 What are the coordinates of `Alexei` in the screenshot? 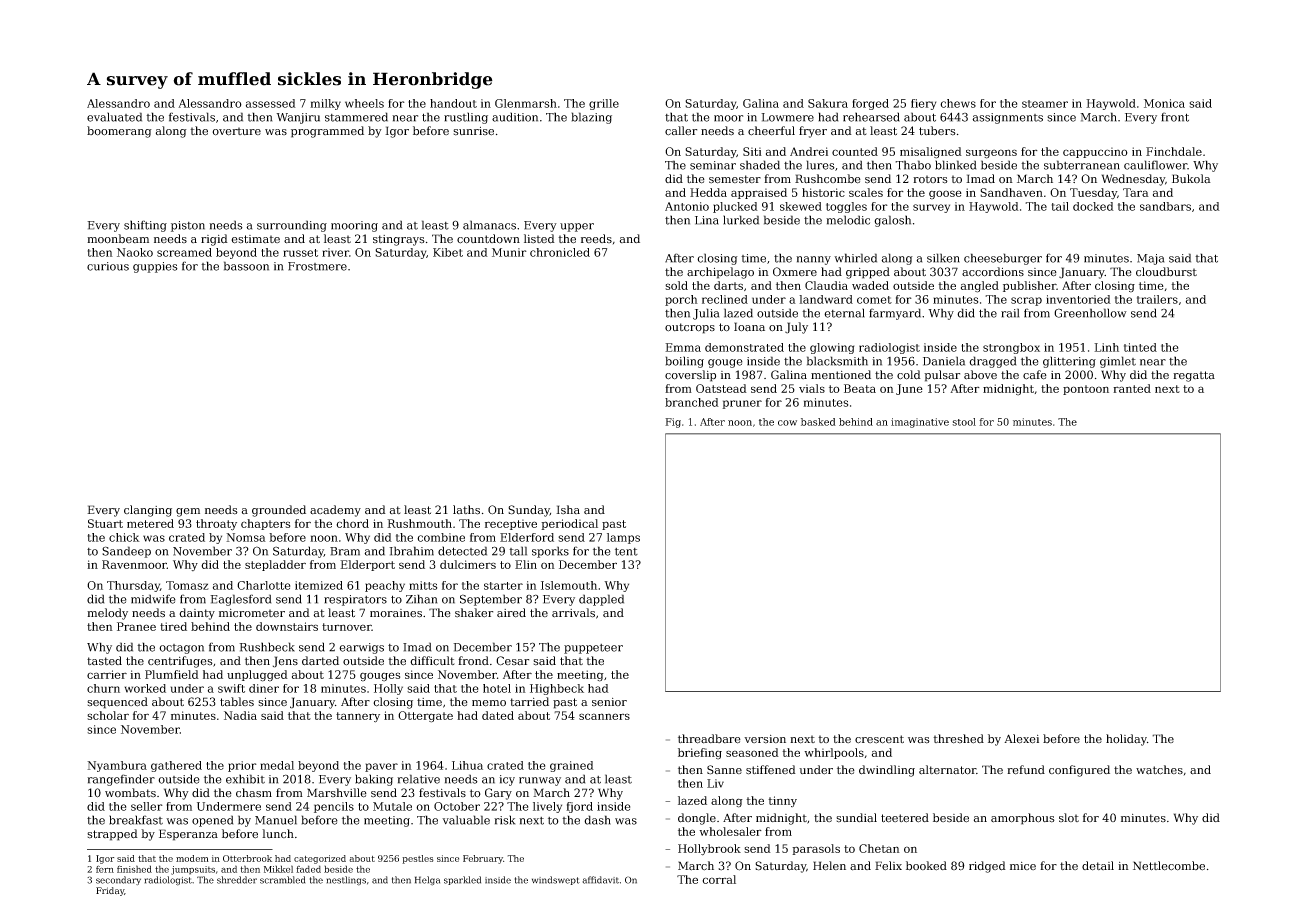 It's located at (1021, 739).
